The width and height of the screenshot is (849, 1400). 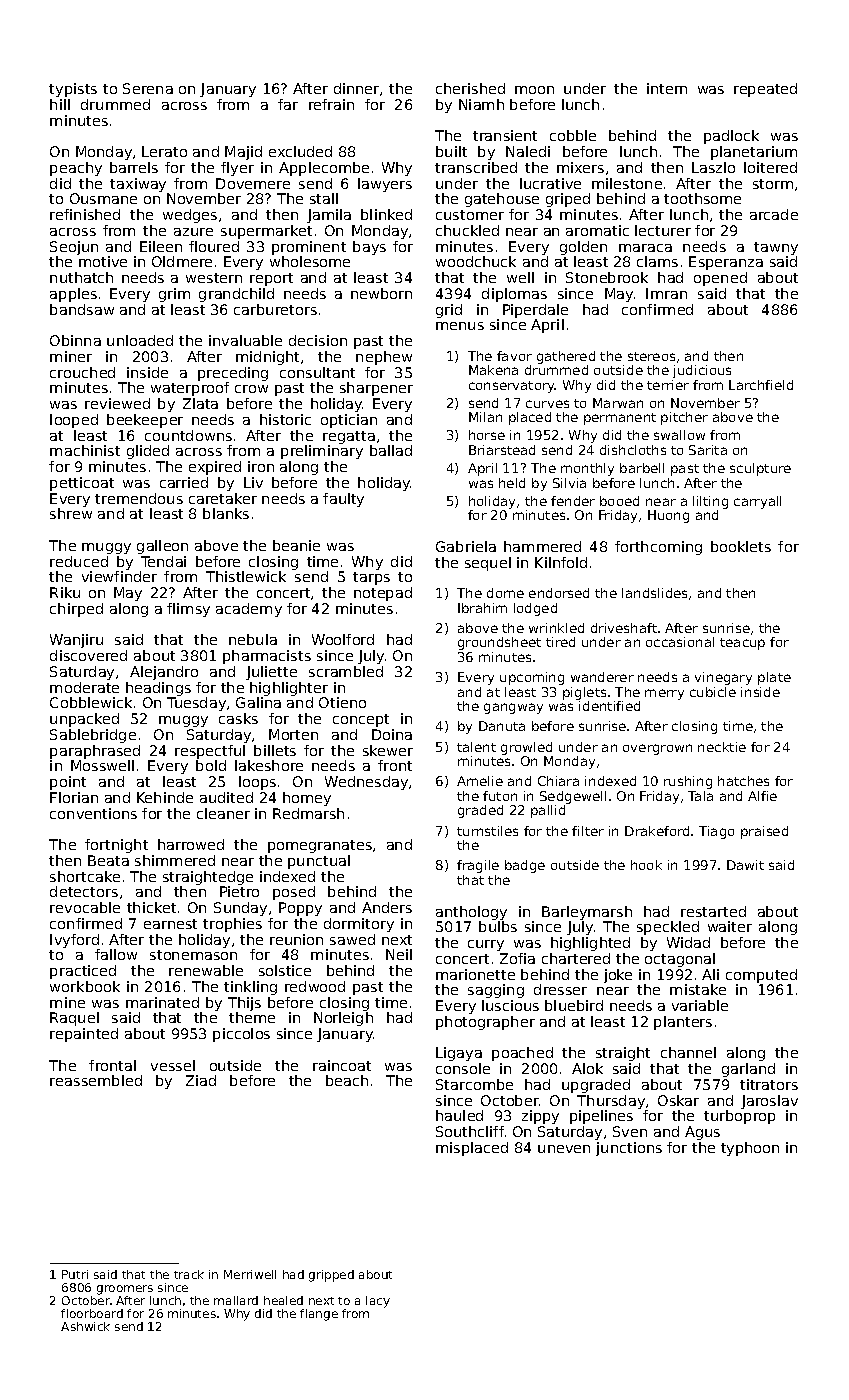 I want to click on redwood, so click(x=315, y=986).
